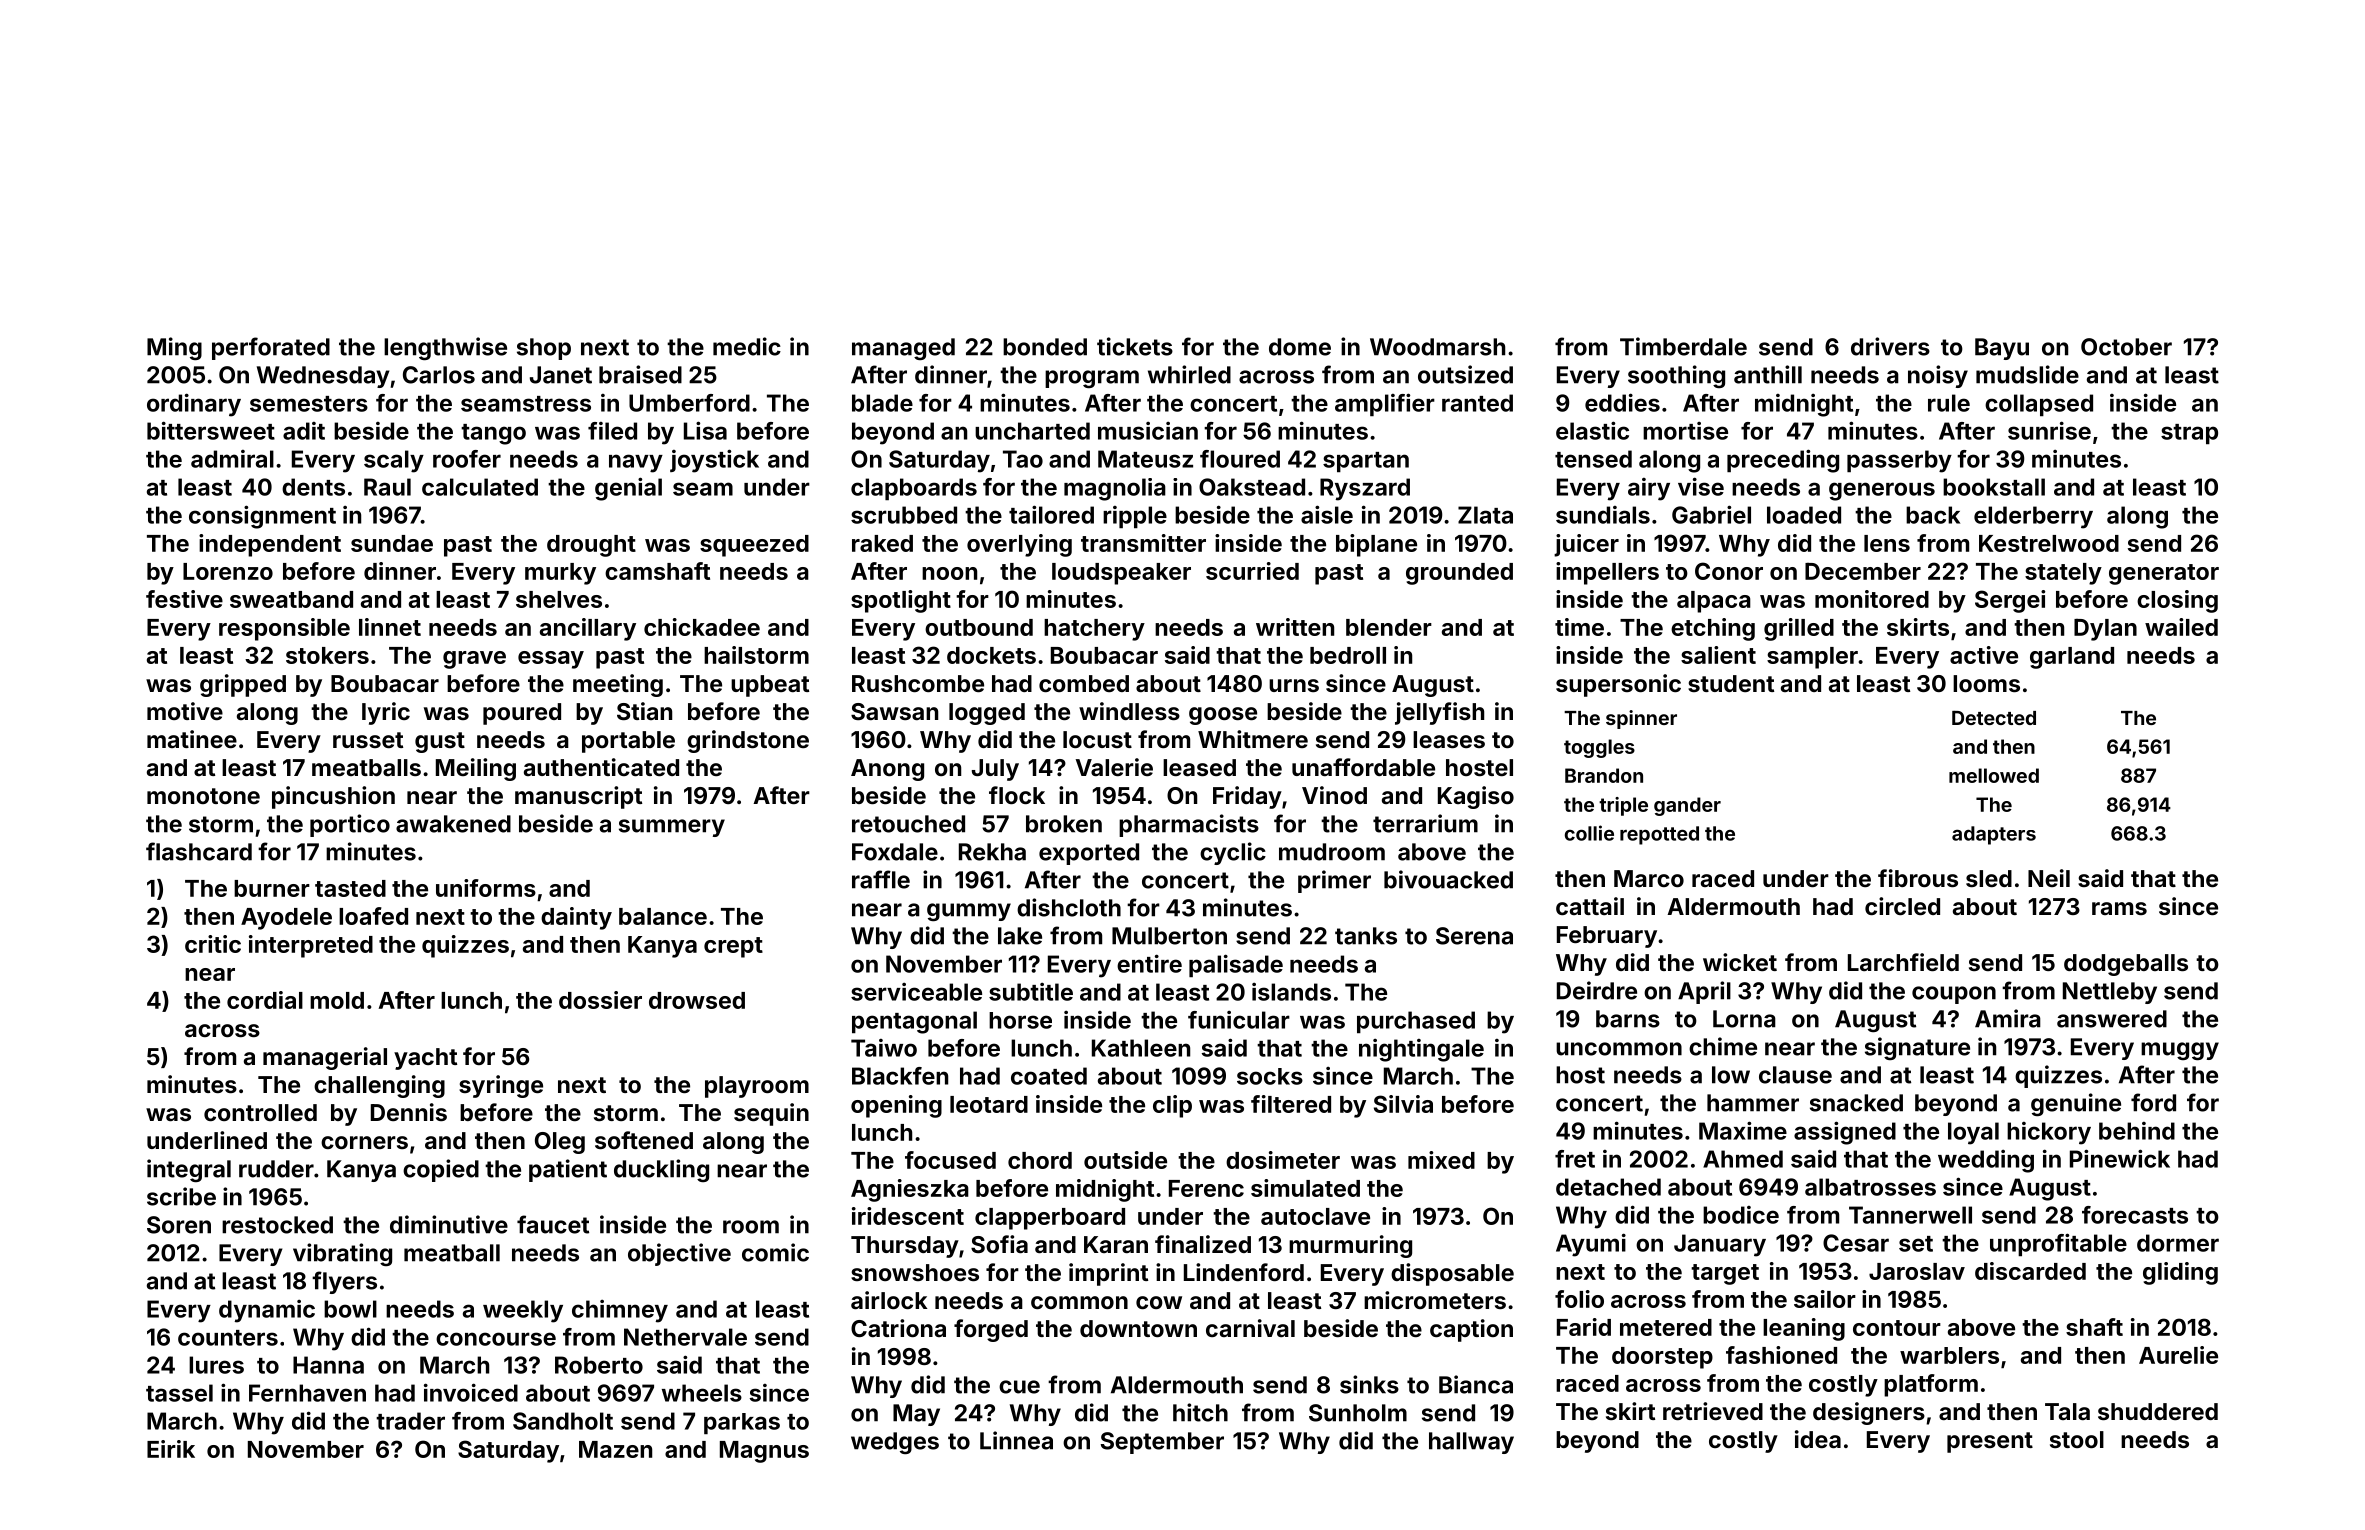 The height and width of the screenshot is (1530, 2365). I want to click on consignment, so click(262, 517).
